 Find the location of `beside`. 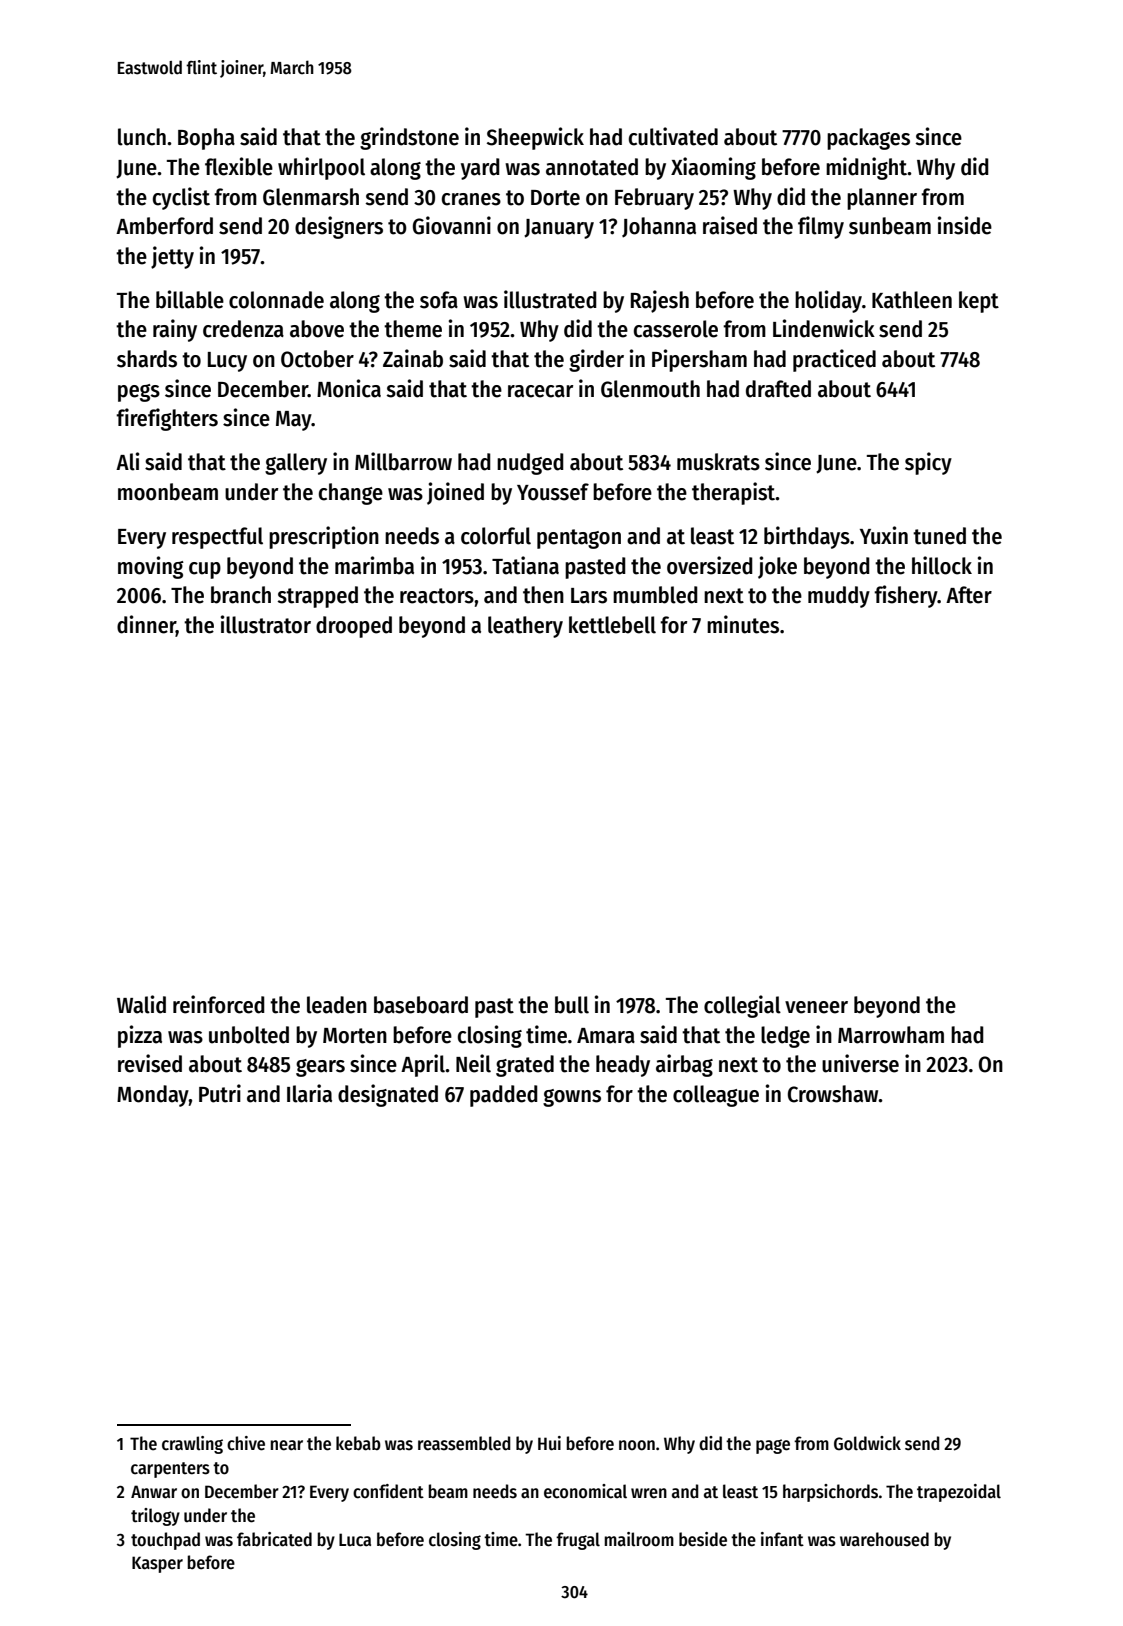

beside is located at coordinates (703, 1539).
